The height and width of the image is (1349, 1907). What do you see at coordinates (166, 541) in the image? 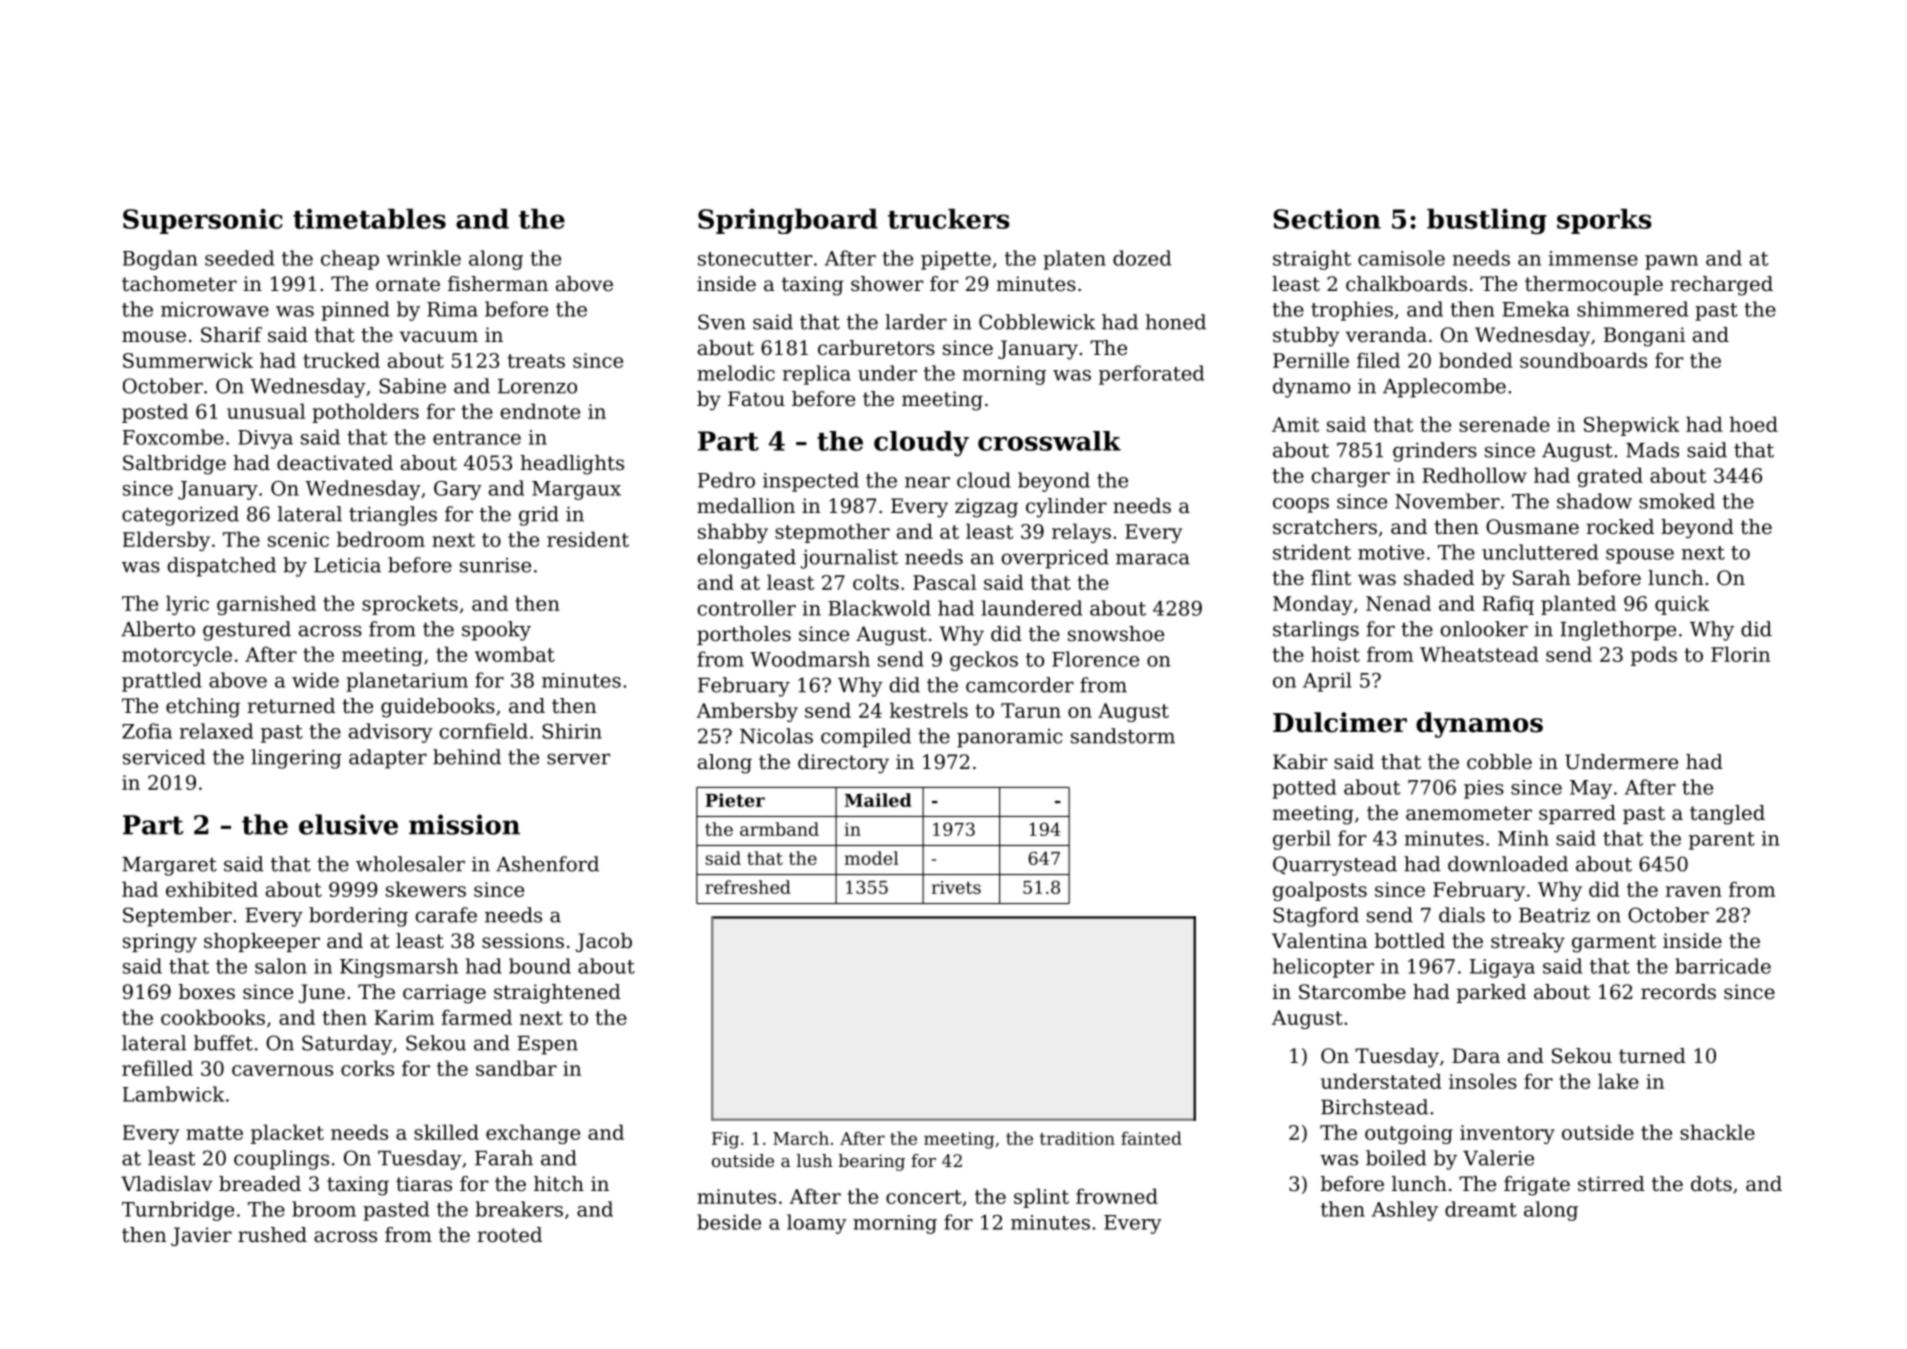
I see `Eldersby` at bounding box center [166, 541].
